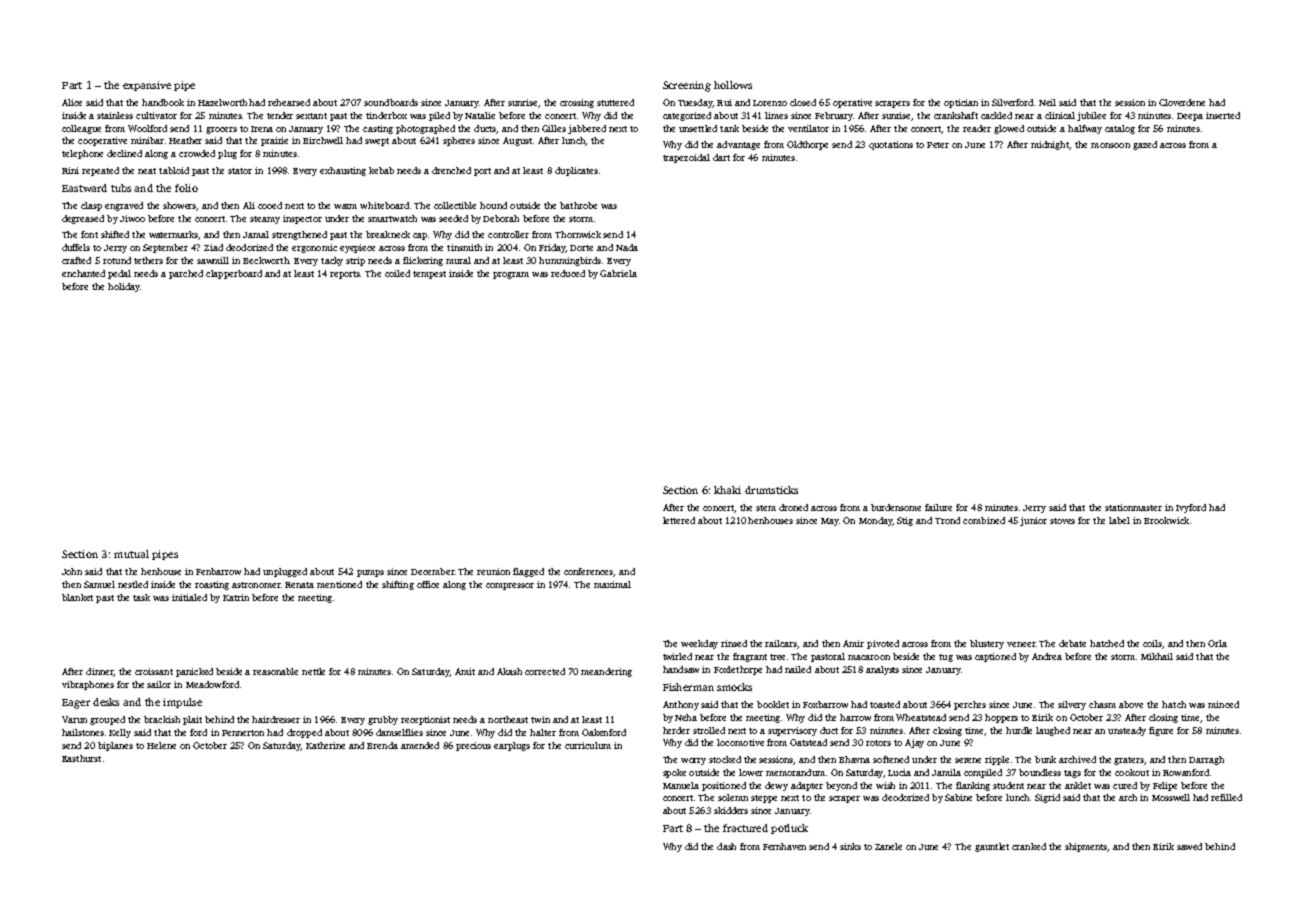 This screenshot has width=1308, height=924. Describe the element at coordinates (234, 274) in the screenshot. I see `clapperboard` at that location.
